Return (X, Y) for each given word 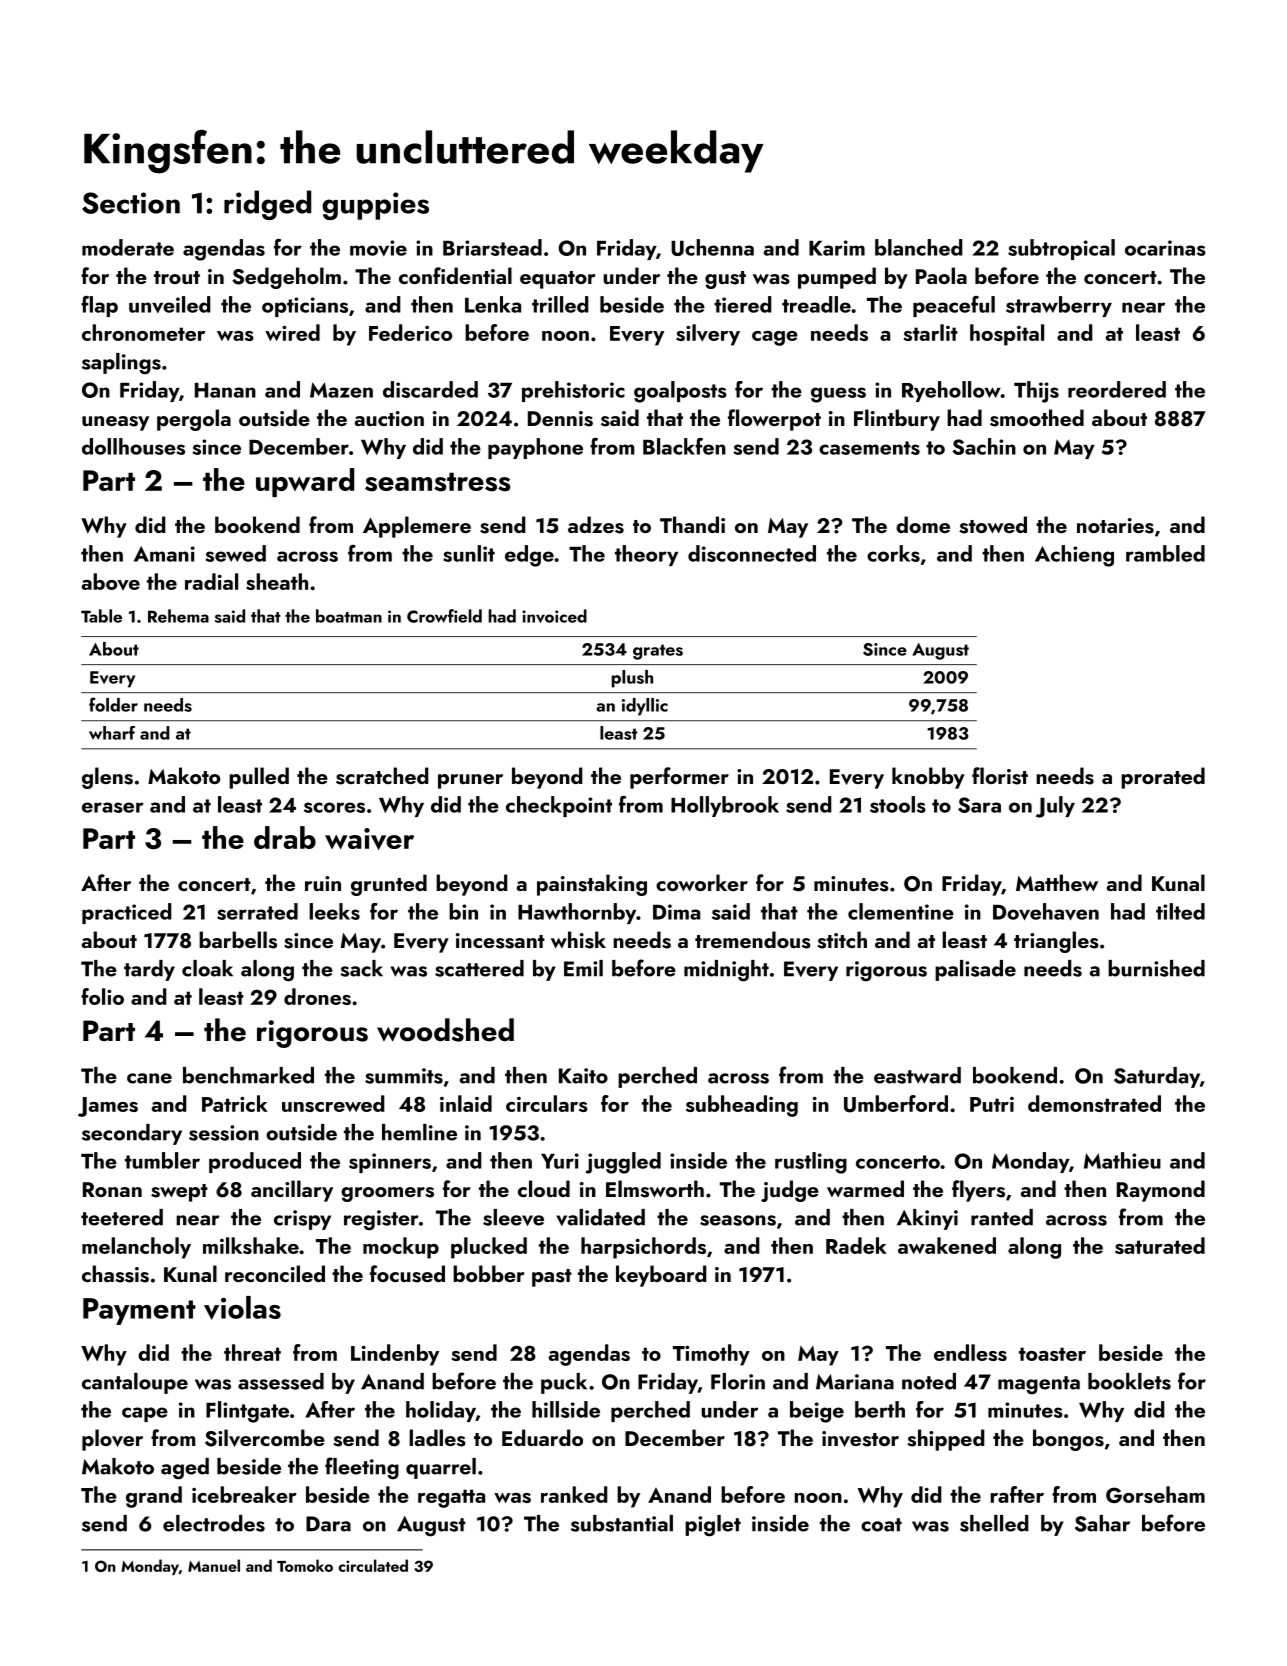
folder (113, 704)
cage (775, 338)
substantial (622, 1523)
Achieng (1074, 556)
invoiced (554, 616)
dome (923, 524)
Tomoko (305, 1565)
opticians (305, 307)
